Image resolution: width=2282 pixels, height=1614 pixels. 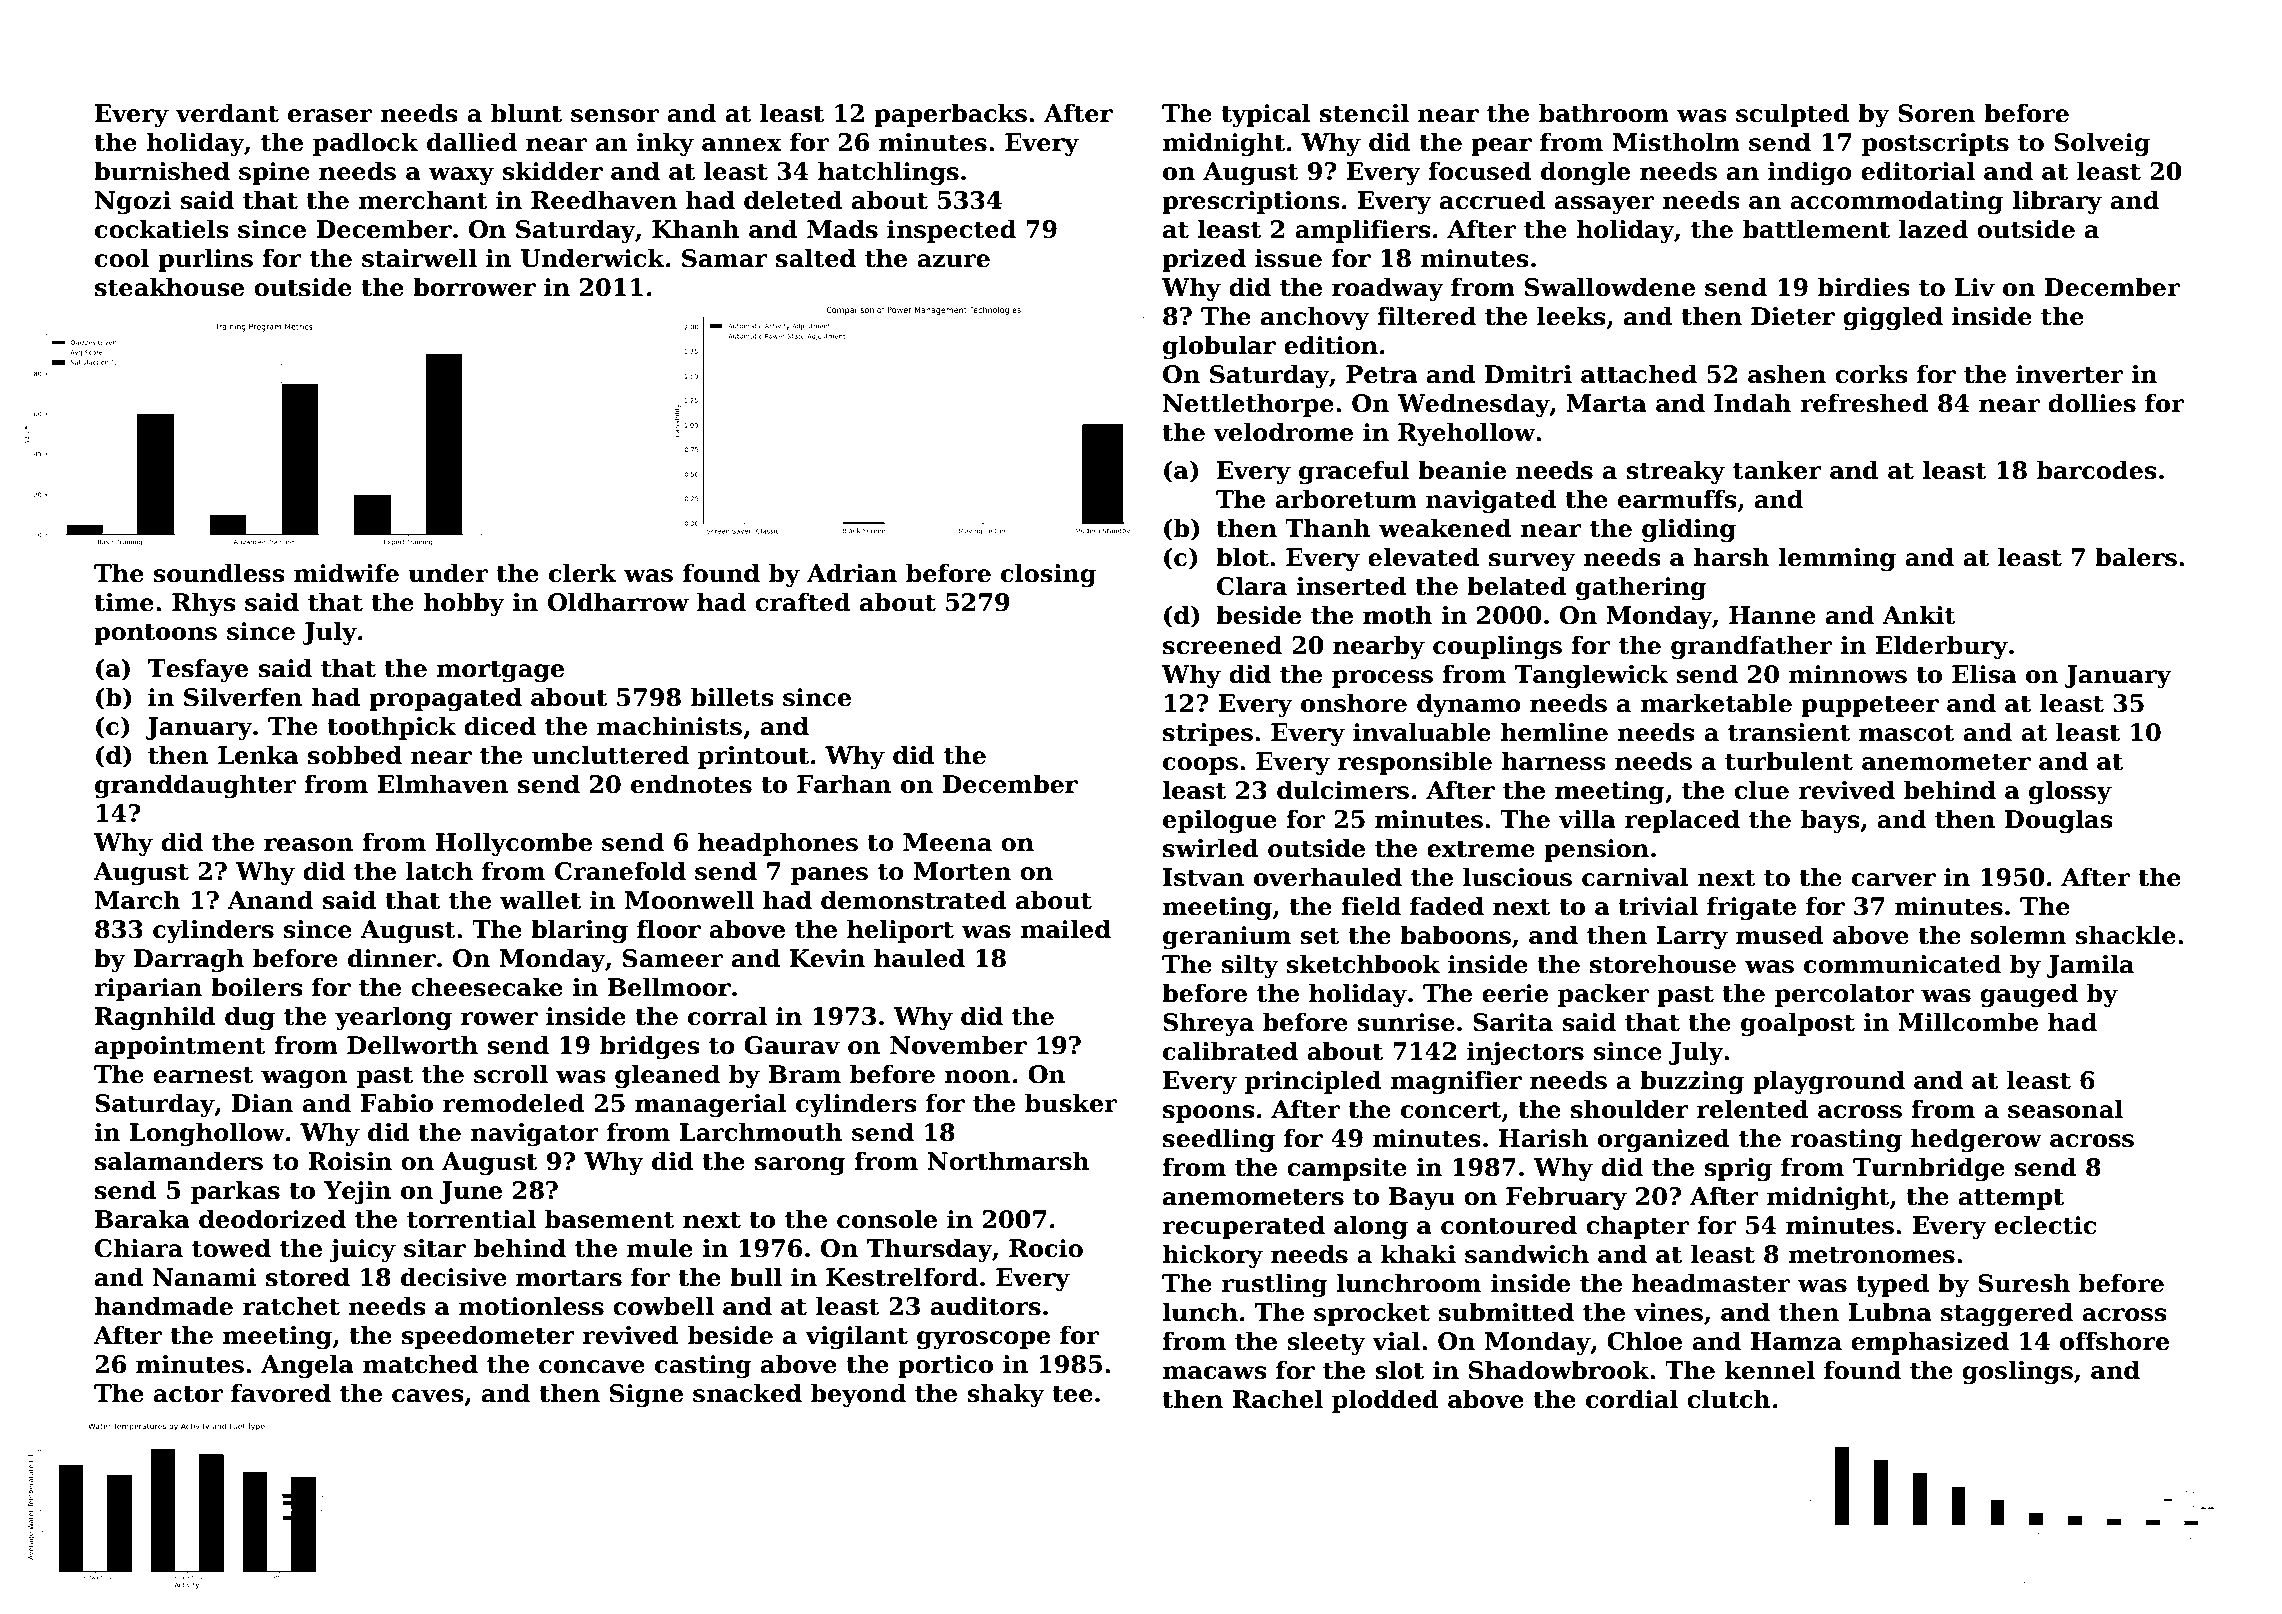 I want to click on merchant, so click(x=423, y=200).
